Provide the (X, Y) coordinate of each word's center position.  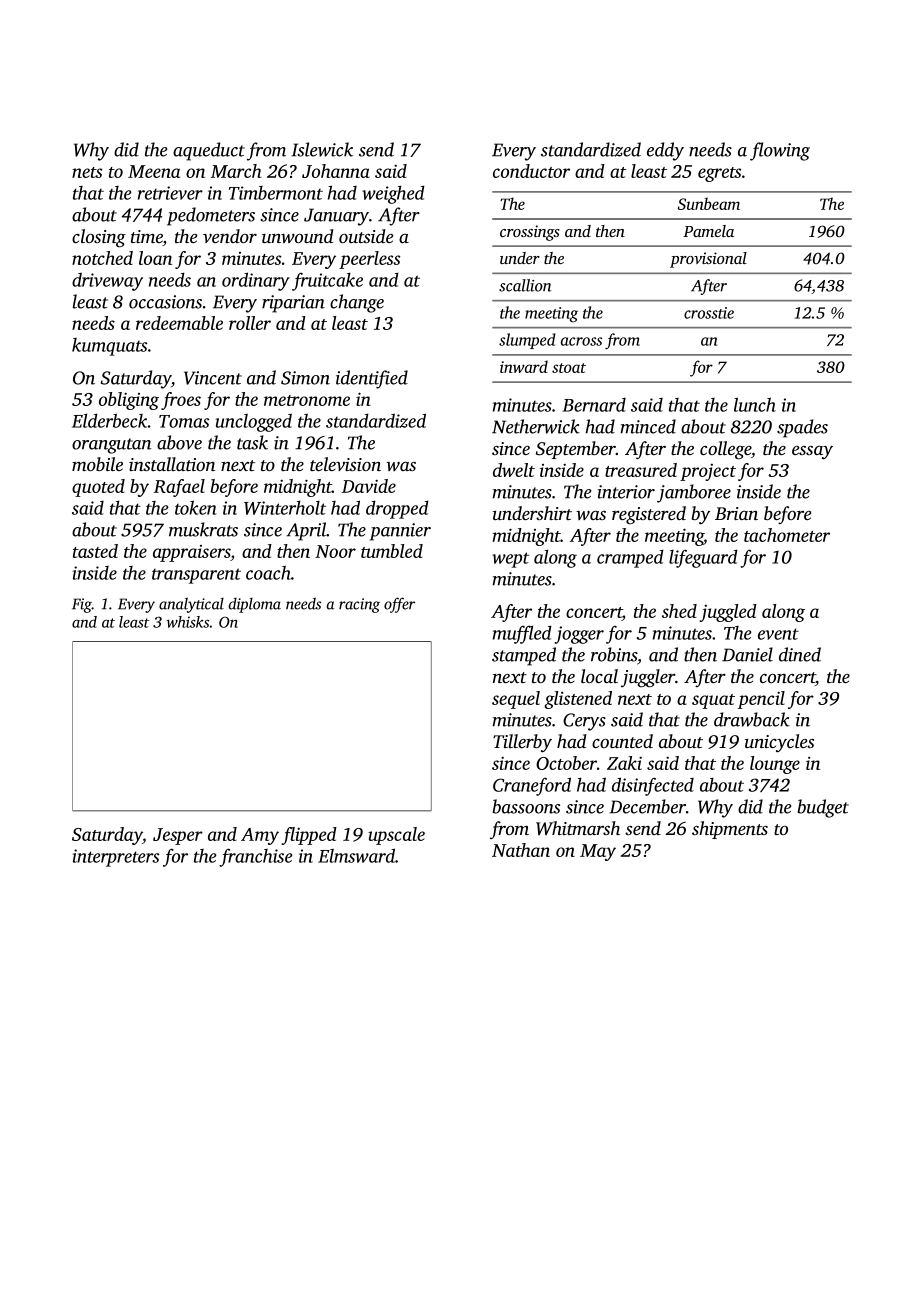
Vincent (213, 378)
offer (399, 605)
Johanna (336, 171)
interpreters (116, 858)
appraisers (192, 553)
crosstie (709, 313)
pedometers (211, 216)
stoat (569, 368)
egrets (719, 174)
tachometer (787, 535)
